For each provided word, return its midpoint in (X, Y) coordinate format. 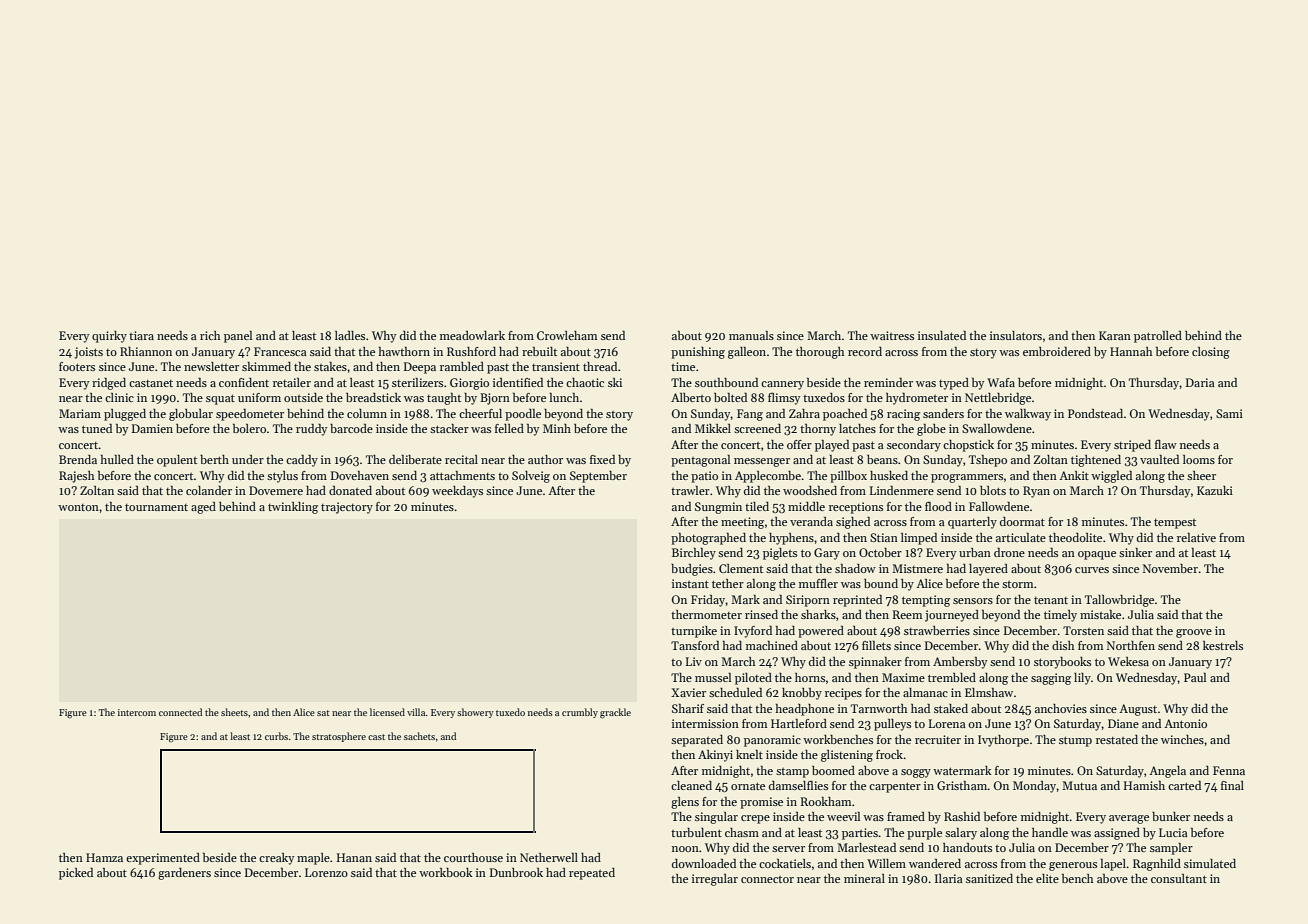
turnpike (694, 632)
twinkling (293, 508)
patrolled (1158, 337)
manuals (751, 335)
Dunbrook (516, 872)
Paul (1195, 677)
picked (76, 874)
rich (210, 335)
